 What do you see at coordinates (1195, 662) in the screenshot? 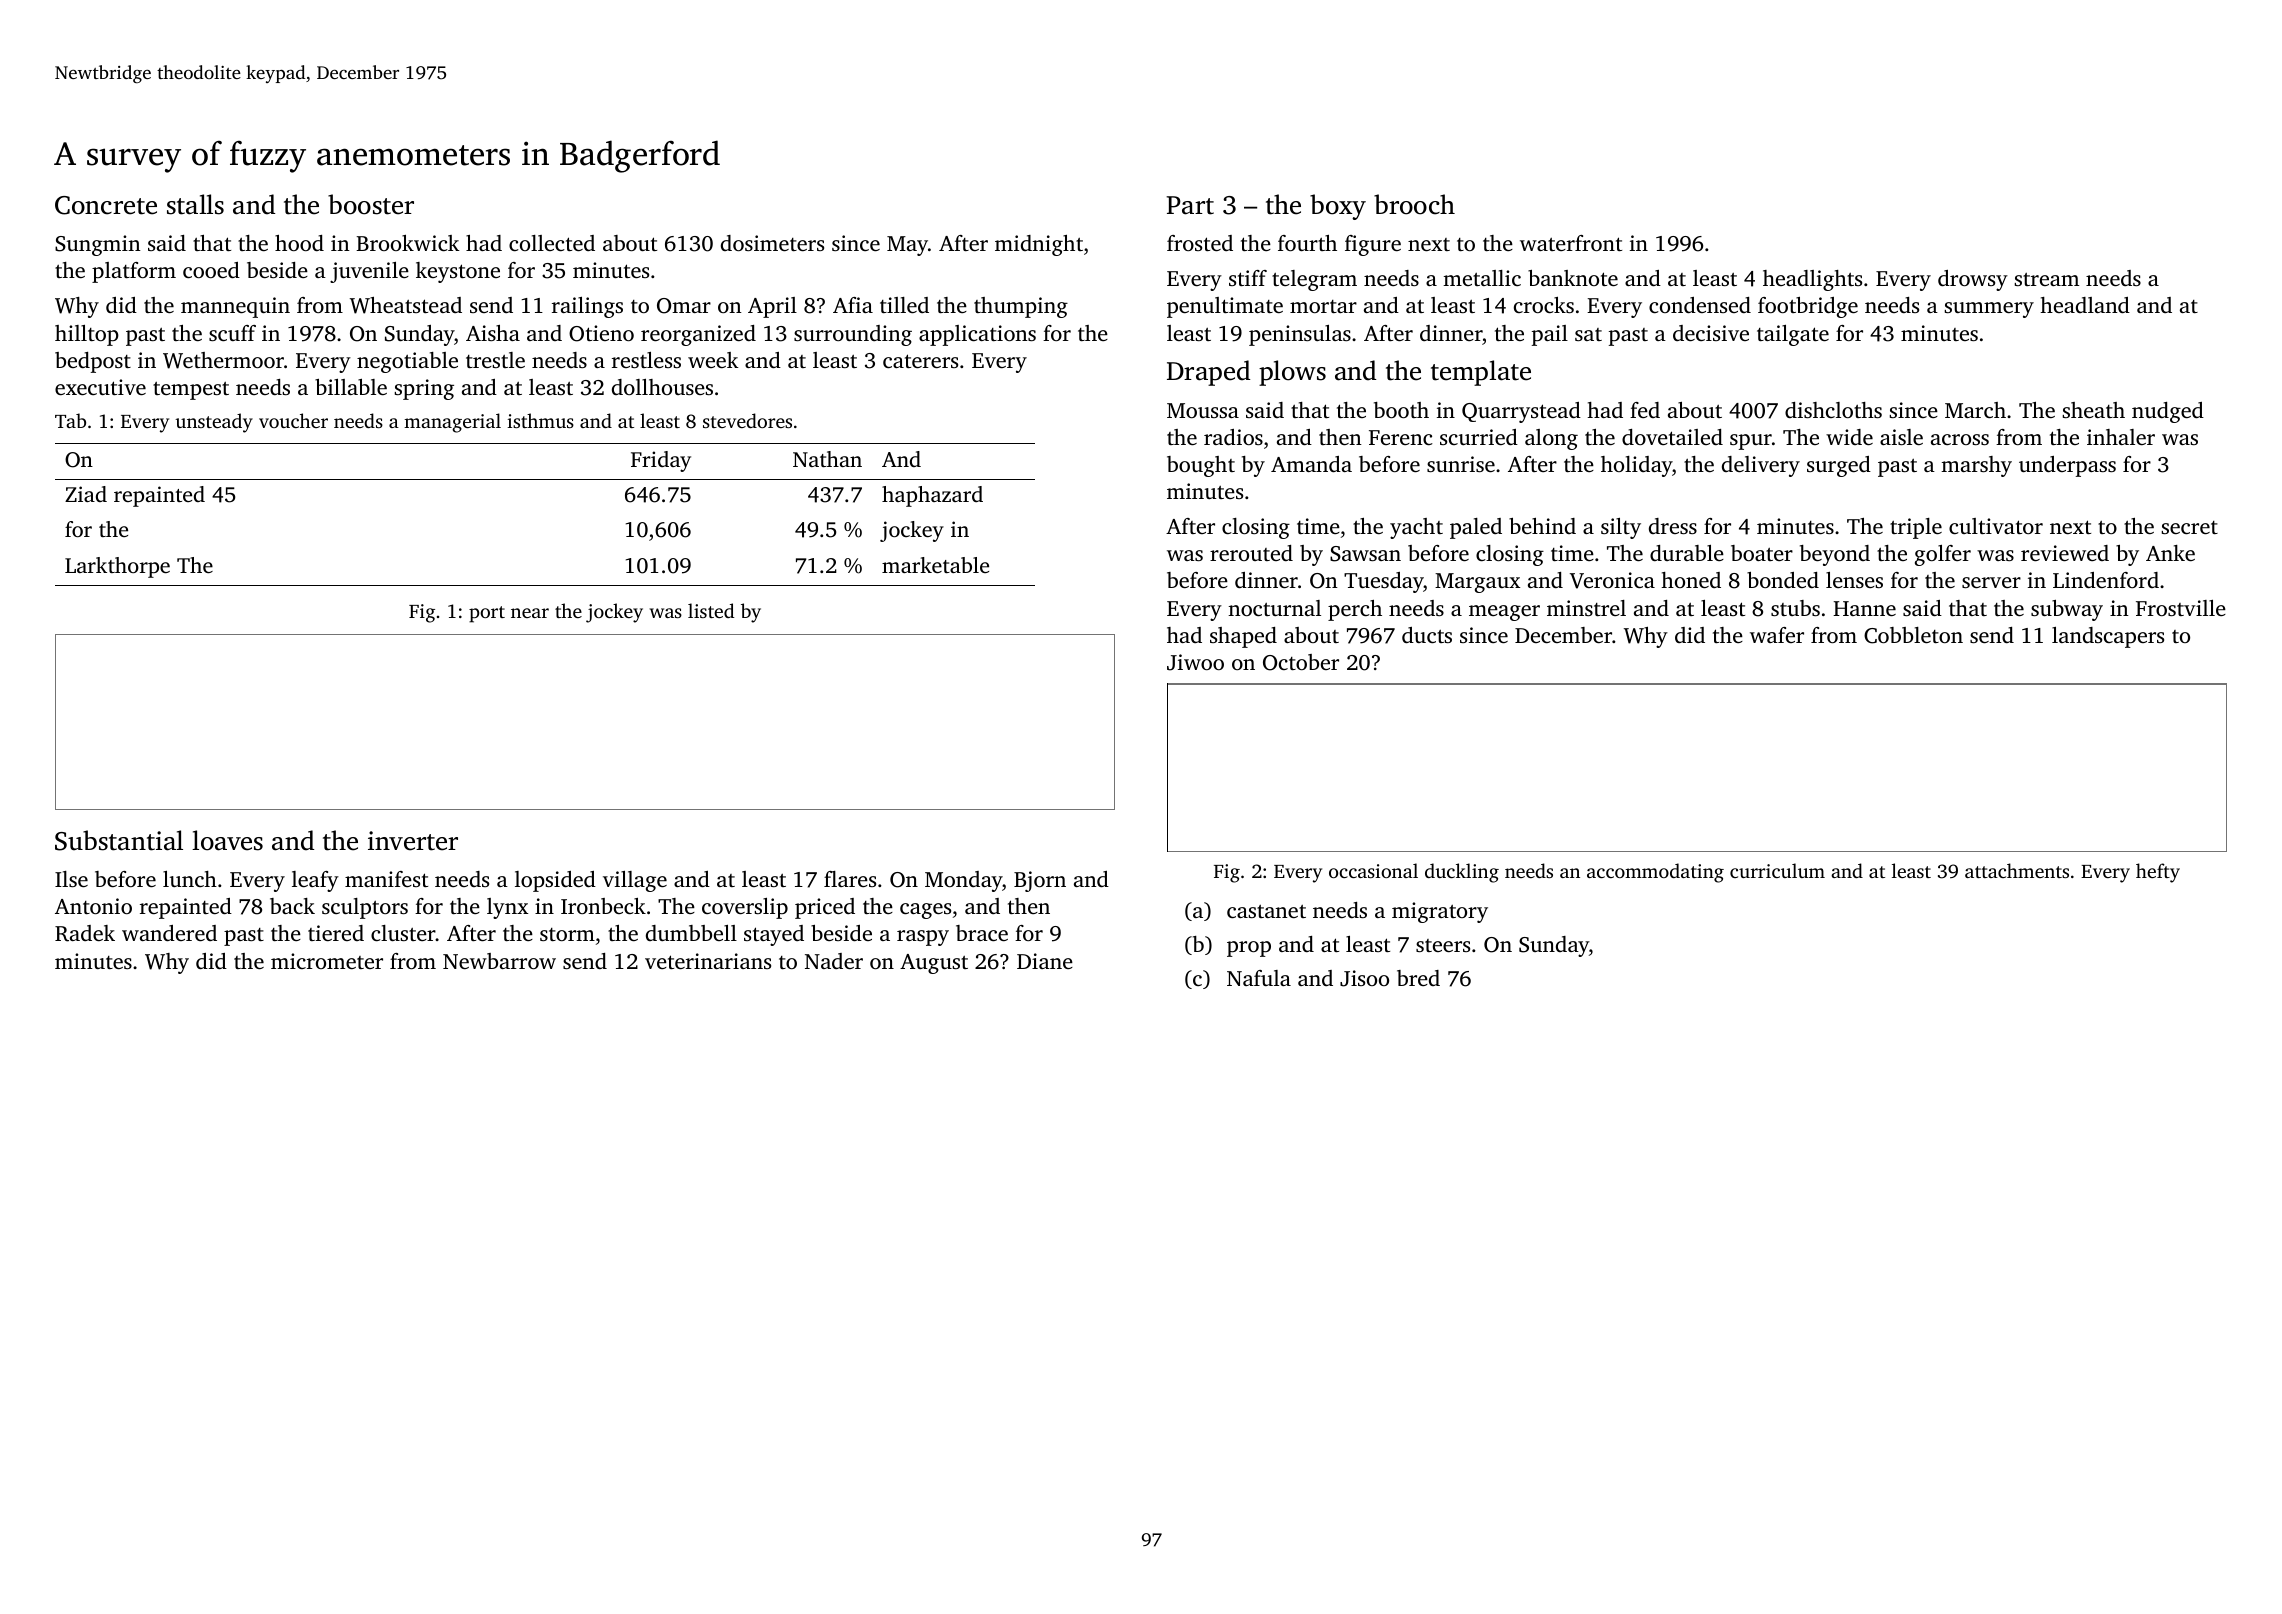
I see `Jiwoo` at bounding box center [1195, 662].
